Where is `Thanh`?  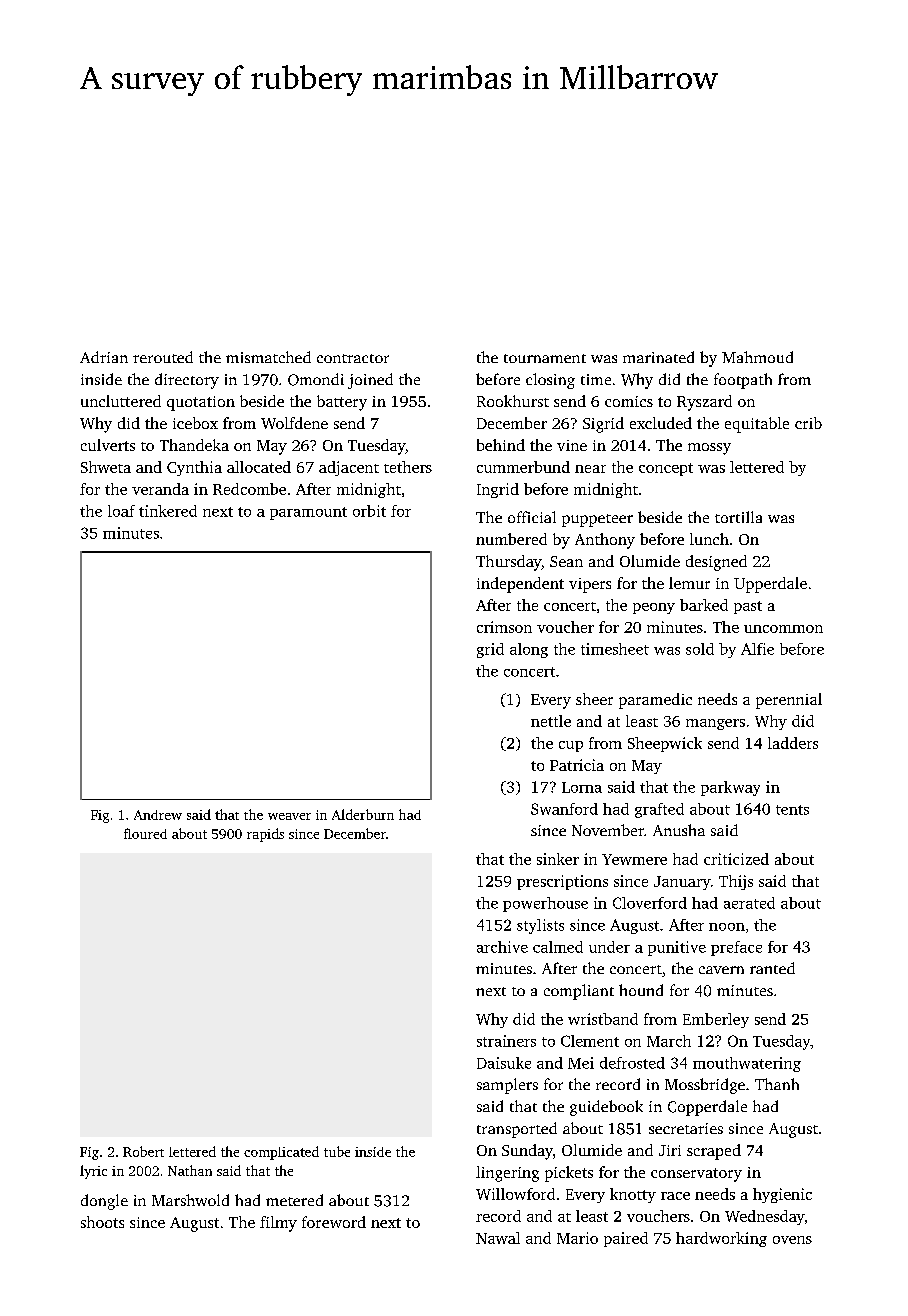 Thanh is located at coordinates (777, 1084).
